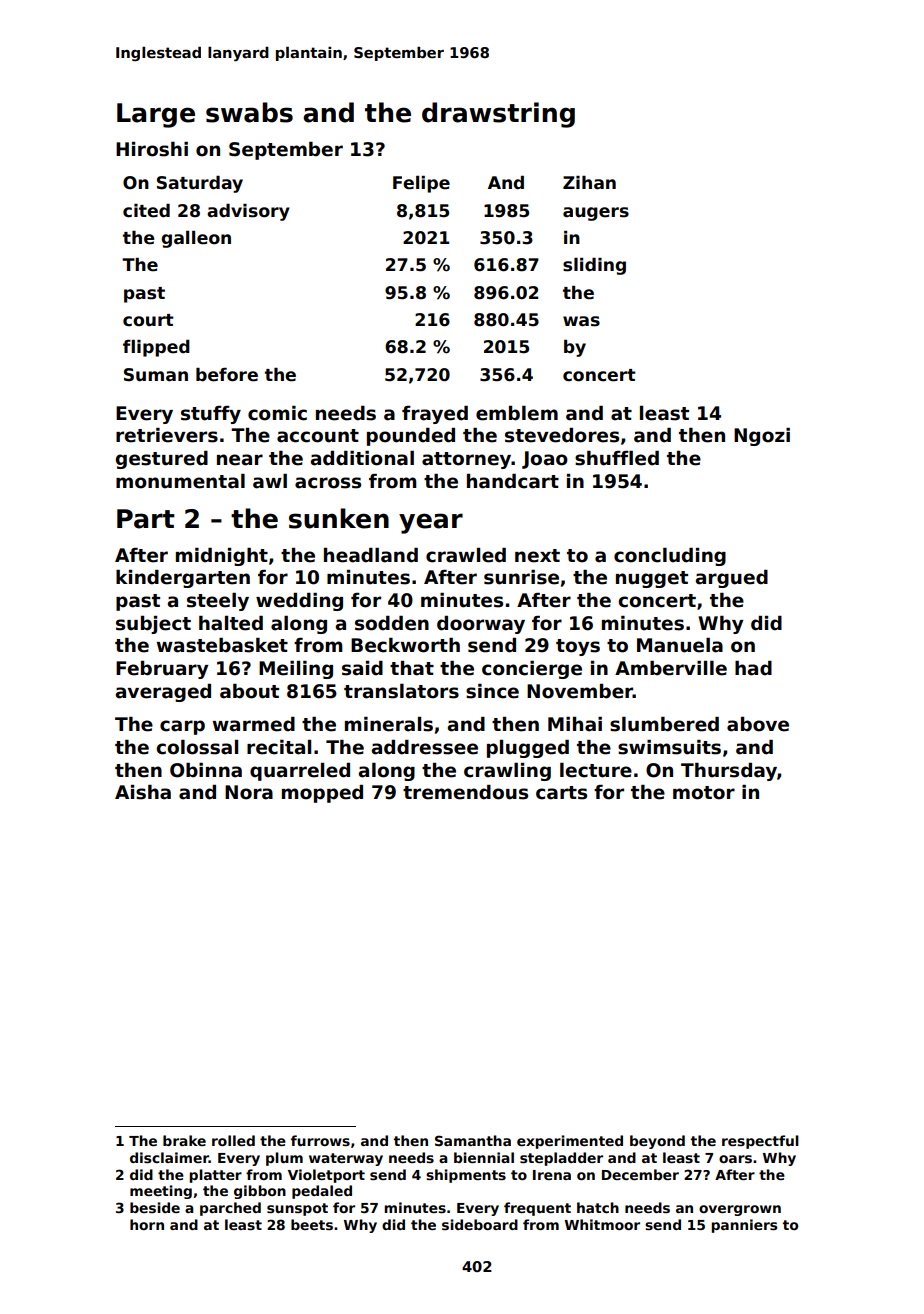  What do you see at coordinates (670, 557) in the document?
I see `concluding` at bounding box center [670, 557].
